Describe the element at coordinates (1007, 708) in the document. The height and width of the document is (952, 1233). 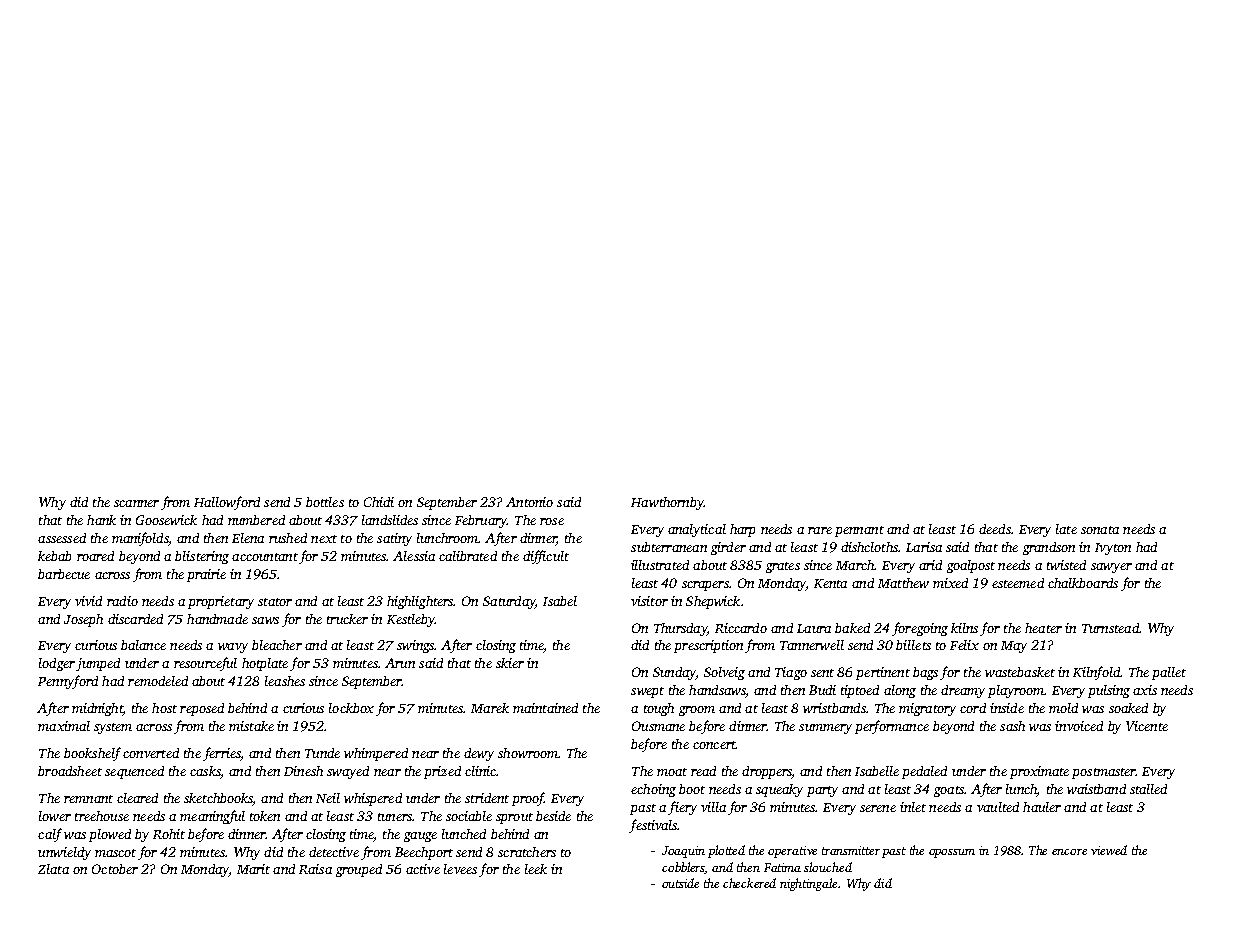
I see `inside` at that location.
